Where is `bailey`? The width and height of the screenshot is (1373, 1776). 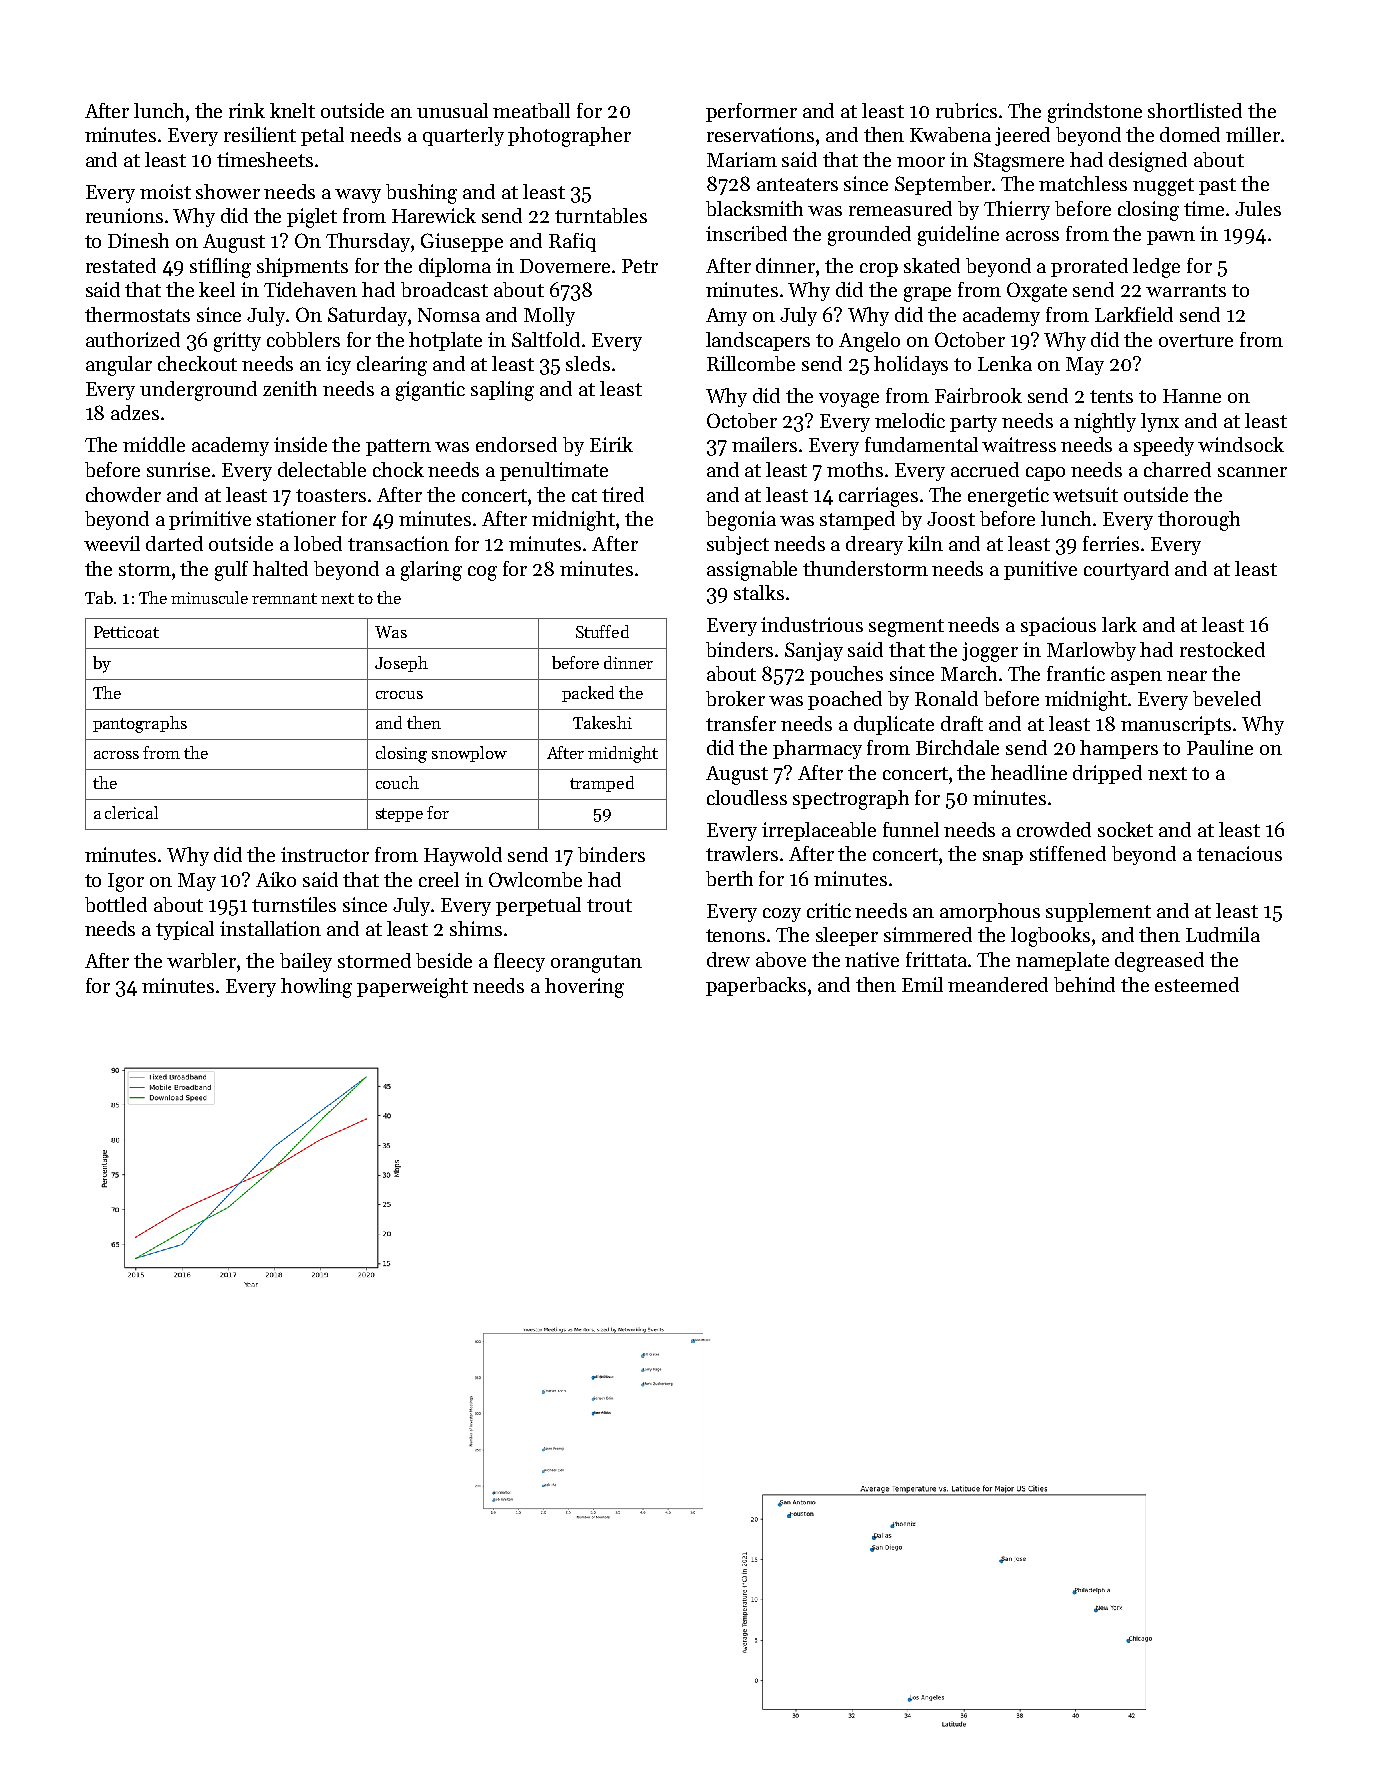 bailey is located at coordinates (306, 962).
